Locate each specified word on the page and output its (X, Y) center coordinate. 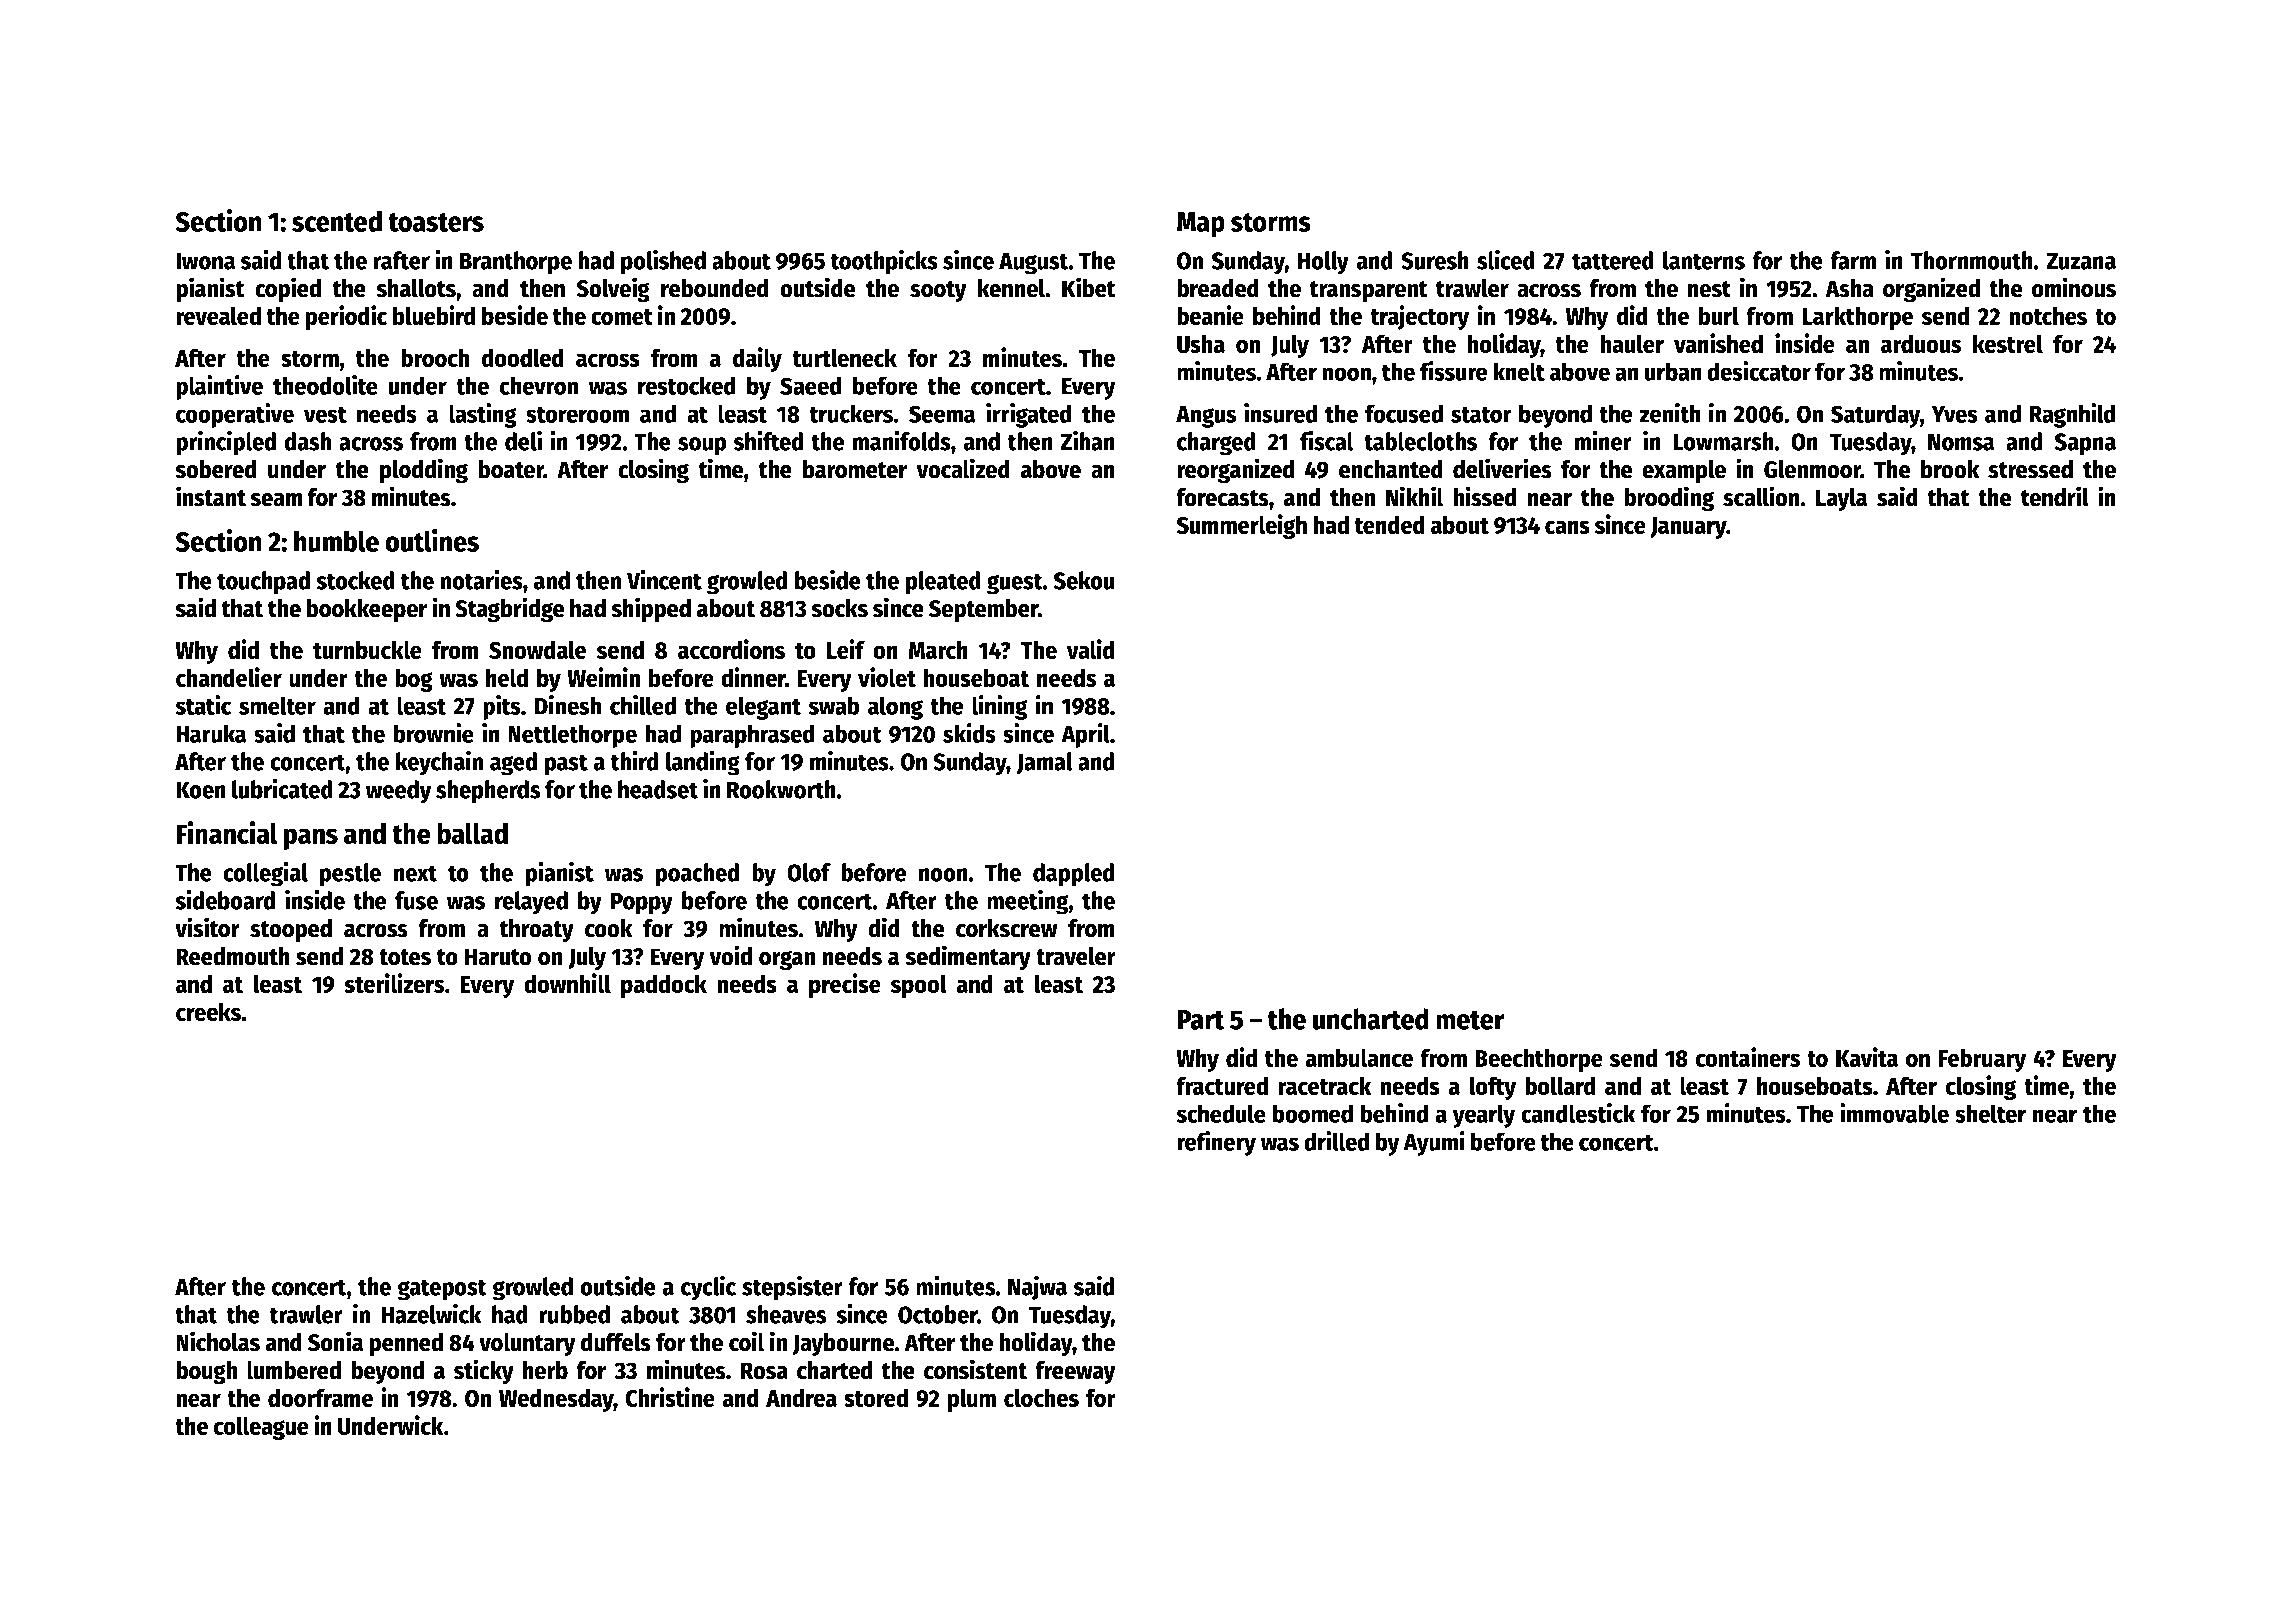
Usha (1201, 344)
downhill (567, 983)
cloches (1041, 1398)
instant (211, 496)
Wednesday (556, 1400)
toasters (436, 222)
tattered (1613, 260)
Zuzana (2081, 261)
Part (1201, 1020)
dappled (1074, 875)
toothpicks (884, 262)
